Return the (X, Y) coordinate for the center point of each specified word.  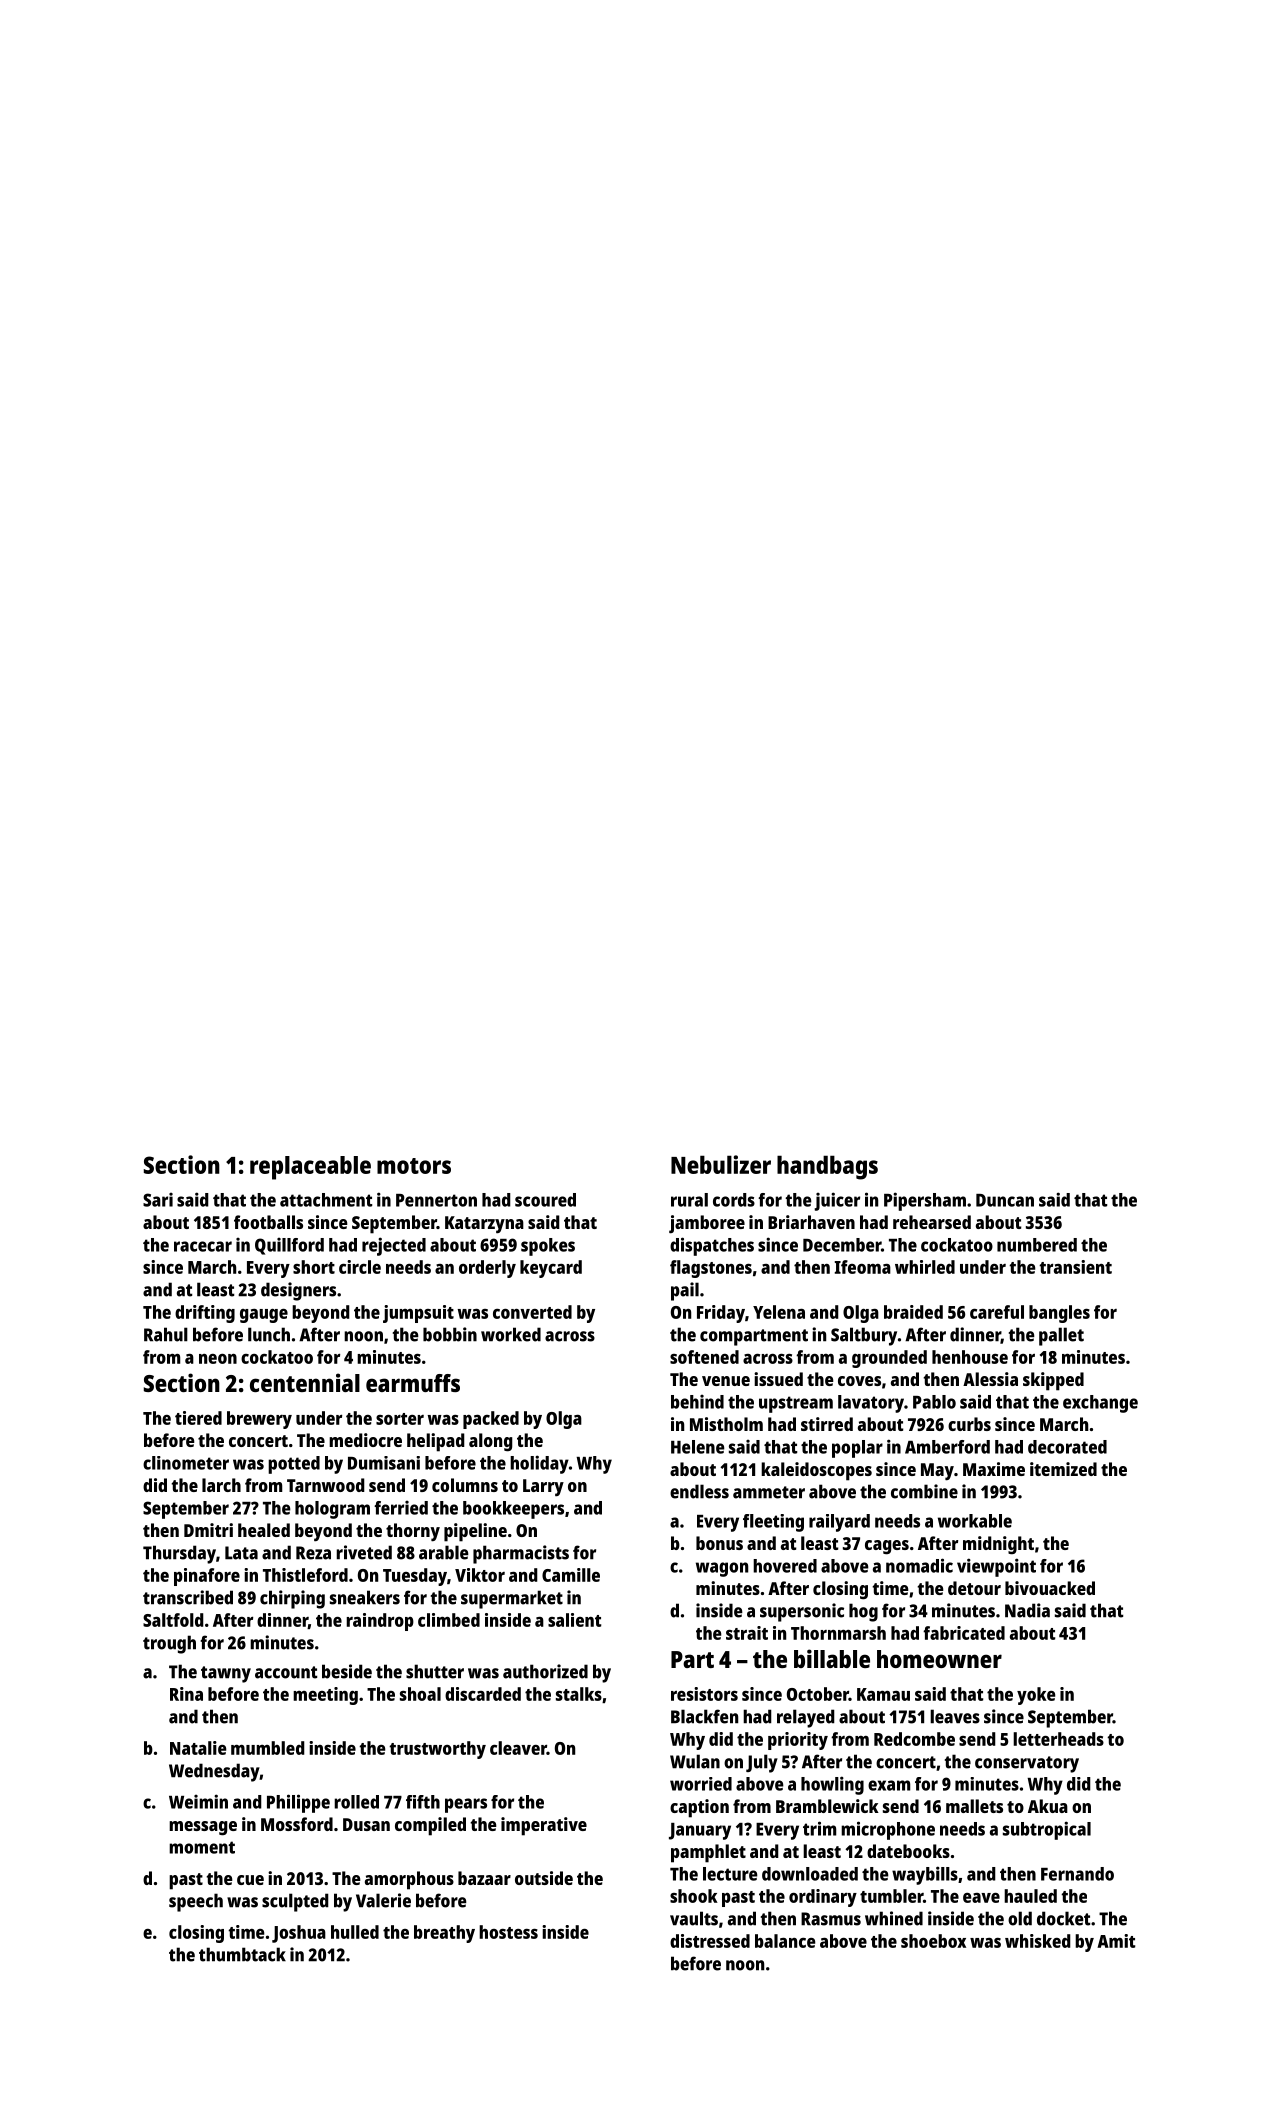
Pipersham (925, 1201)
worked (511, 1334)
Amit (1116, 1941)
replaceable (310, 1168)
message (203, 1828)
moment (202, 1847)
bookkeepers (513, 1510)
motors (414, 1166)
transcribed (188, 1597)
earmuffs (413, 1383)
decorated (1067, 1447)
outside (544, 1878)
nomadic (919, 1565)
